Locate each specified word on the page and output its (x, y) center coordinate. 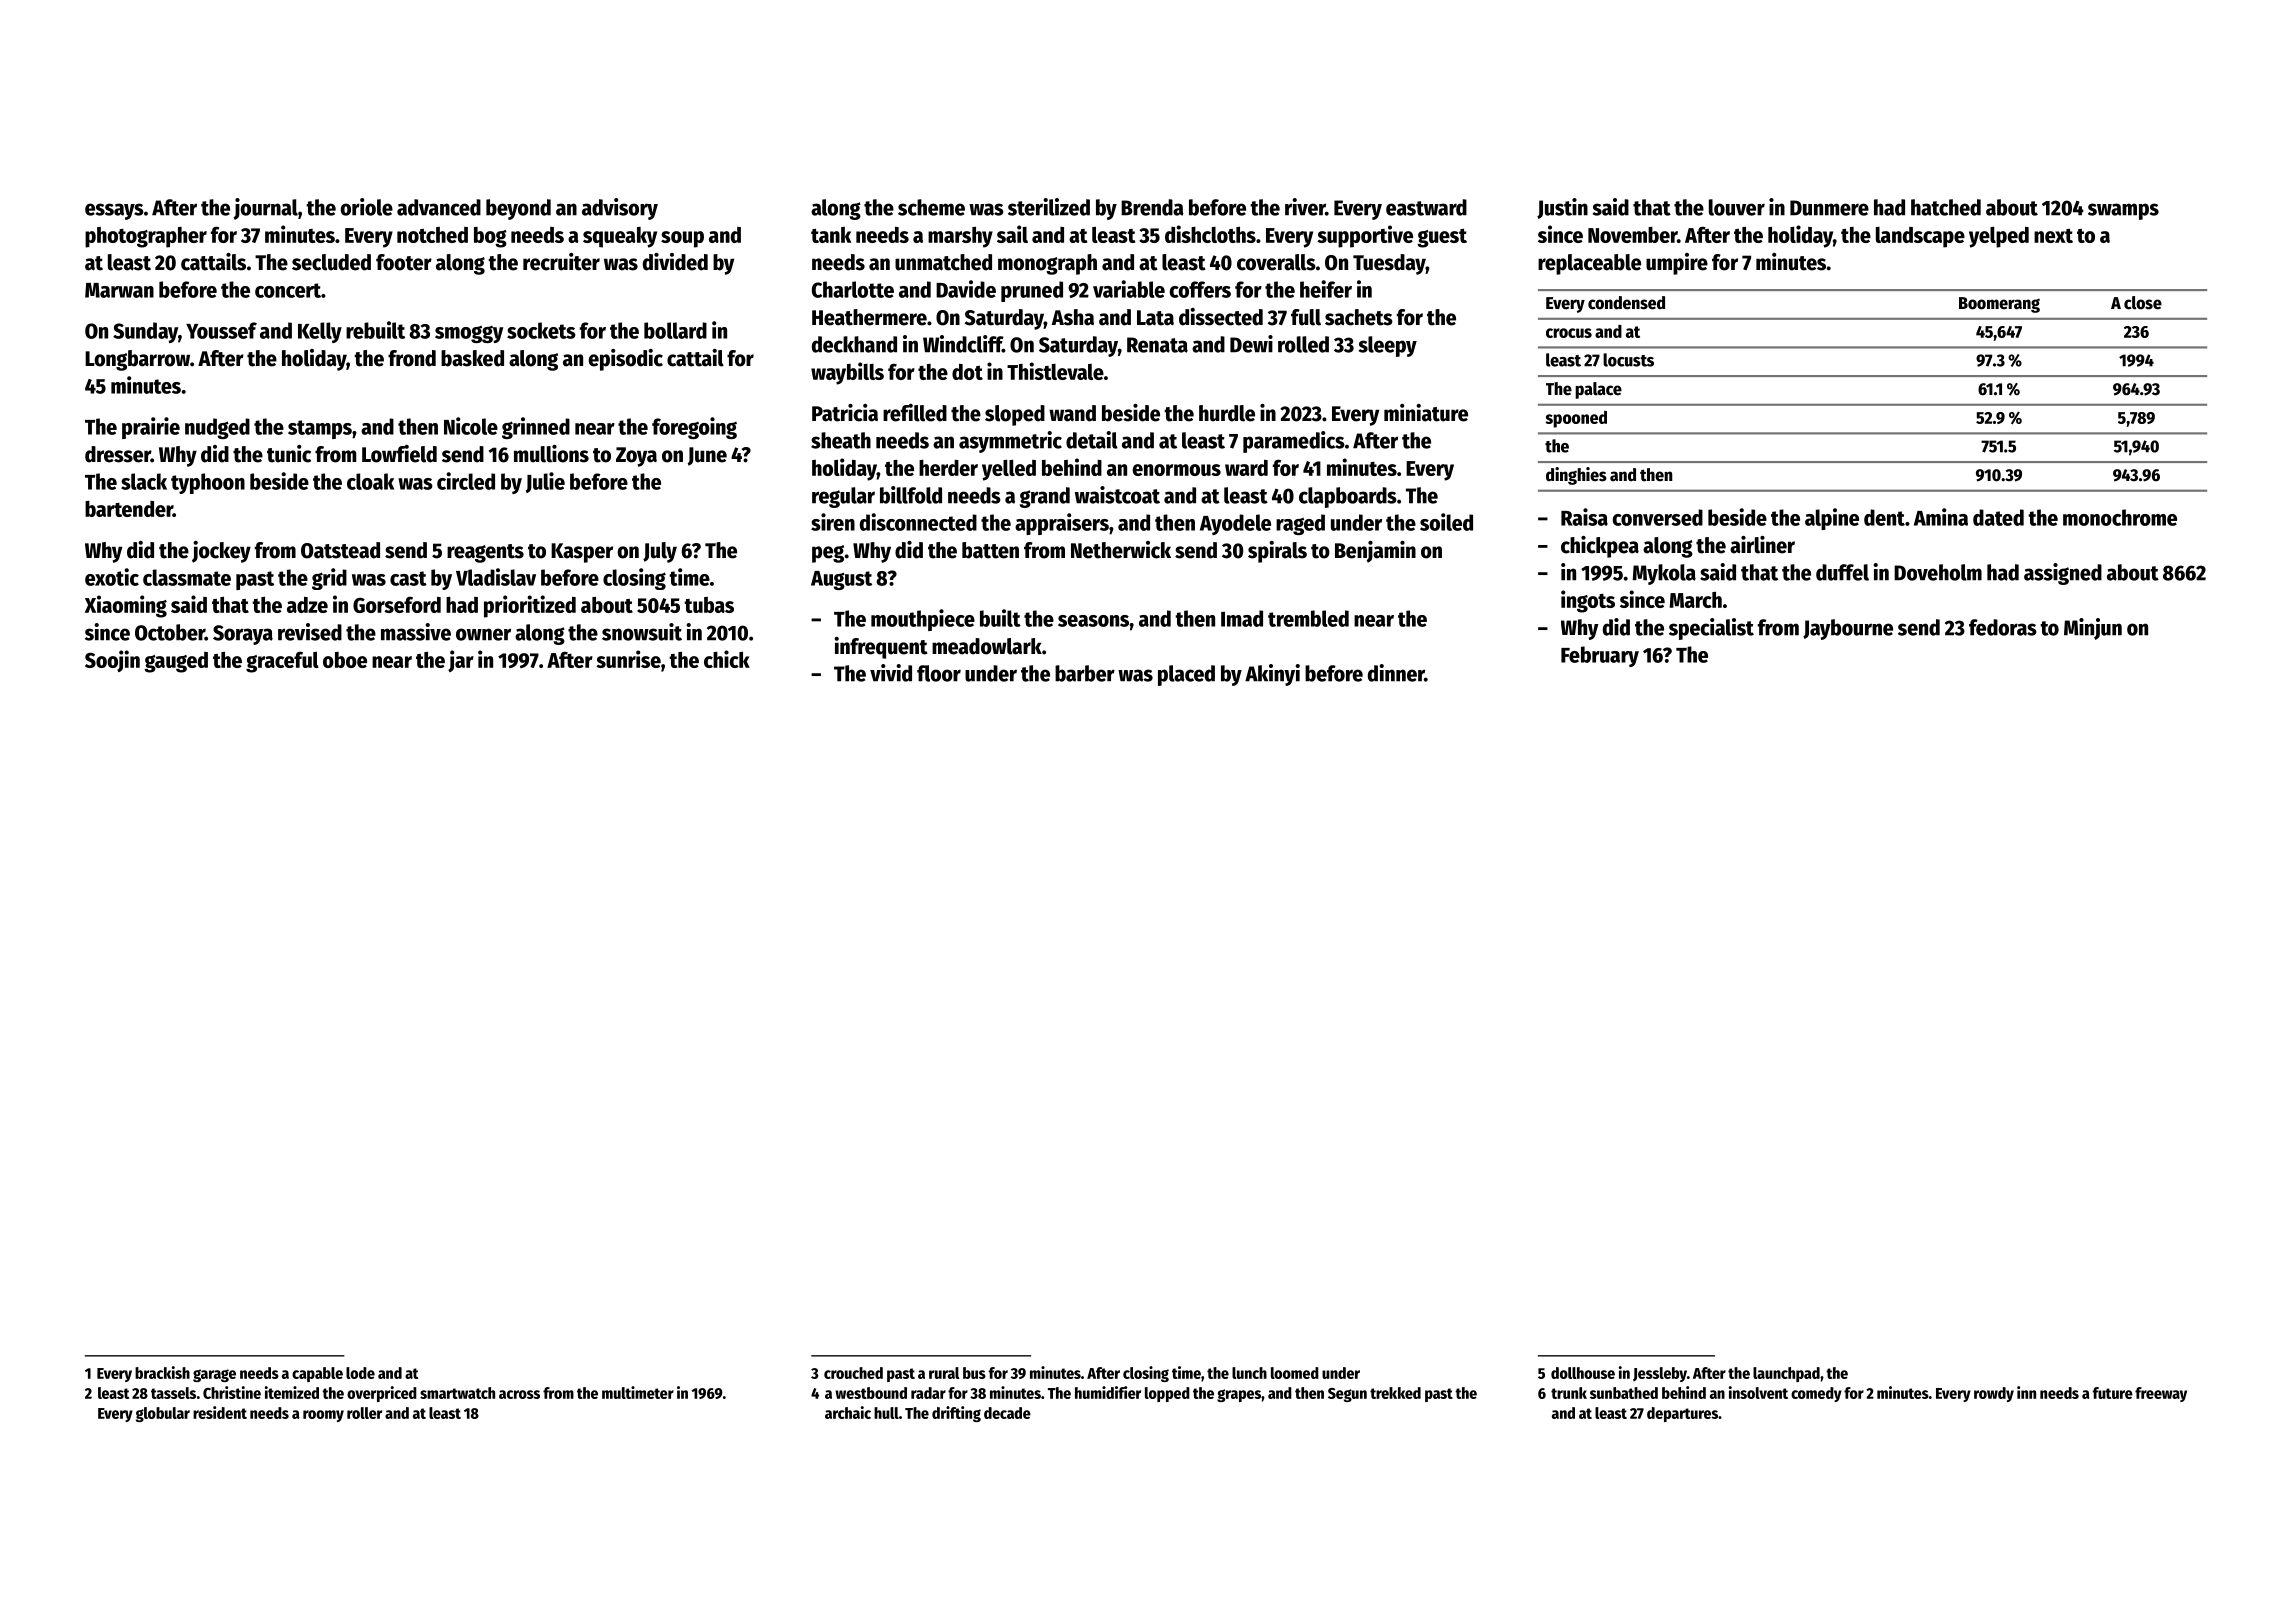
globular (163, 1414)
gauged (176, 662)
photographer (146, 237)
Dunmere (1829, 208)
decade (1007, 1413)
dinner (1396, 673)
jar (461, 661)
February (1600, 656)
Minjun (2093, 629)
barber (1085, 673)
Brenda (1152, 207)
